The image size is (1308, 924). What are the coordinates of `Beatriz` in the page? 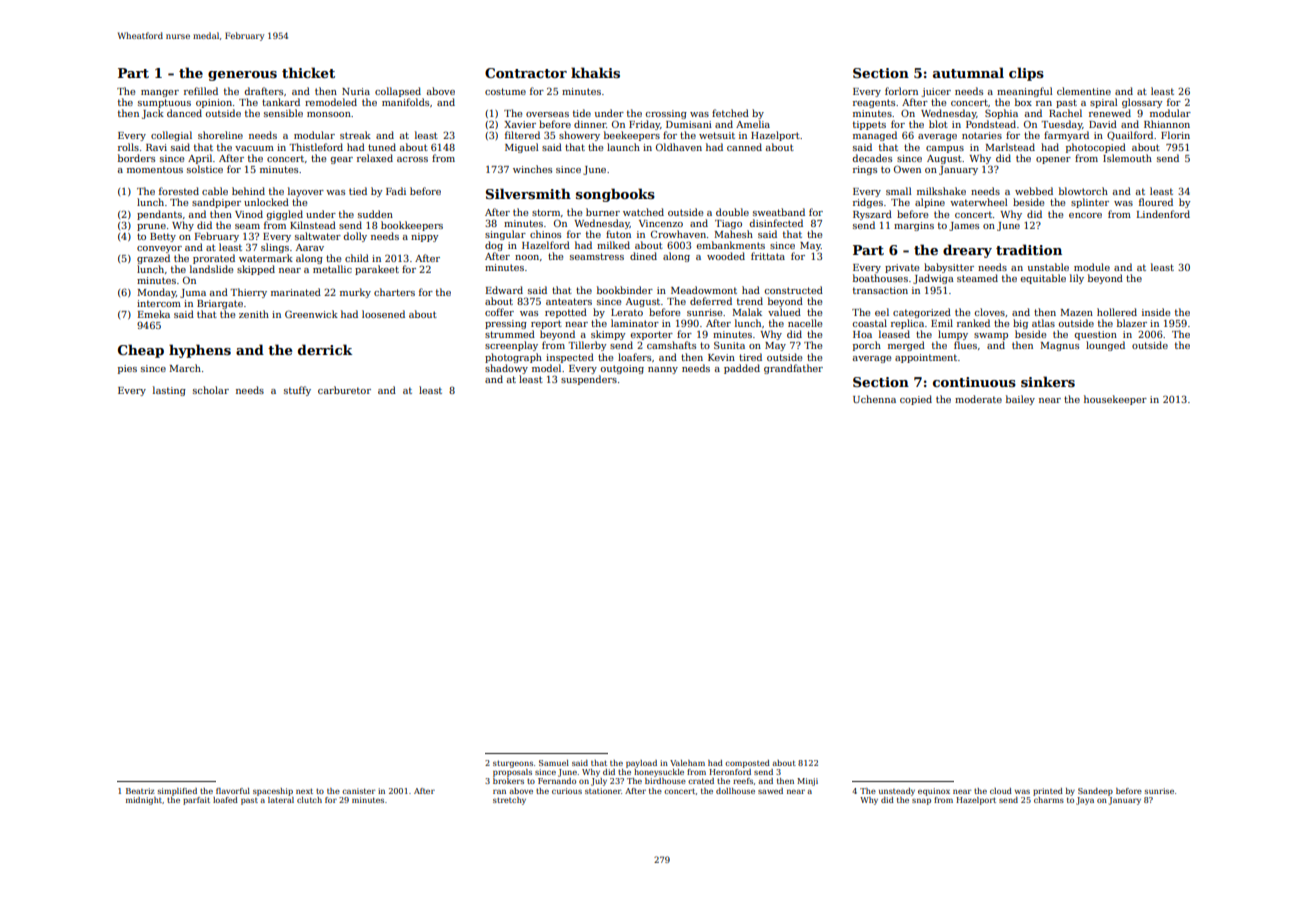 It's located at (140, 791).
